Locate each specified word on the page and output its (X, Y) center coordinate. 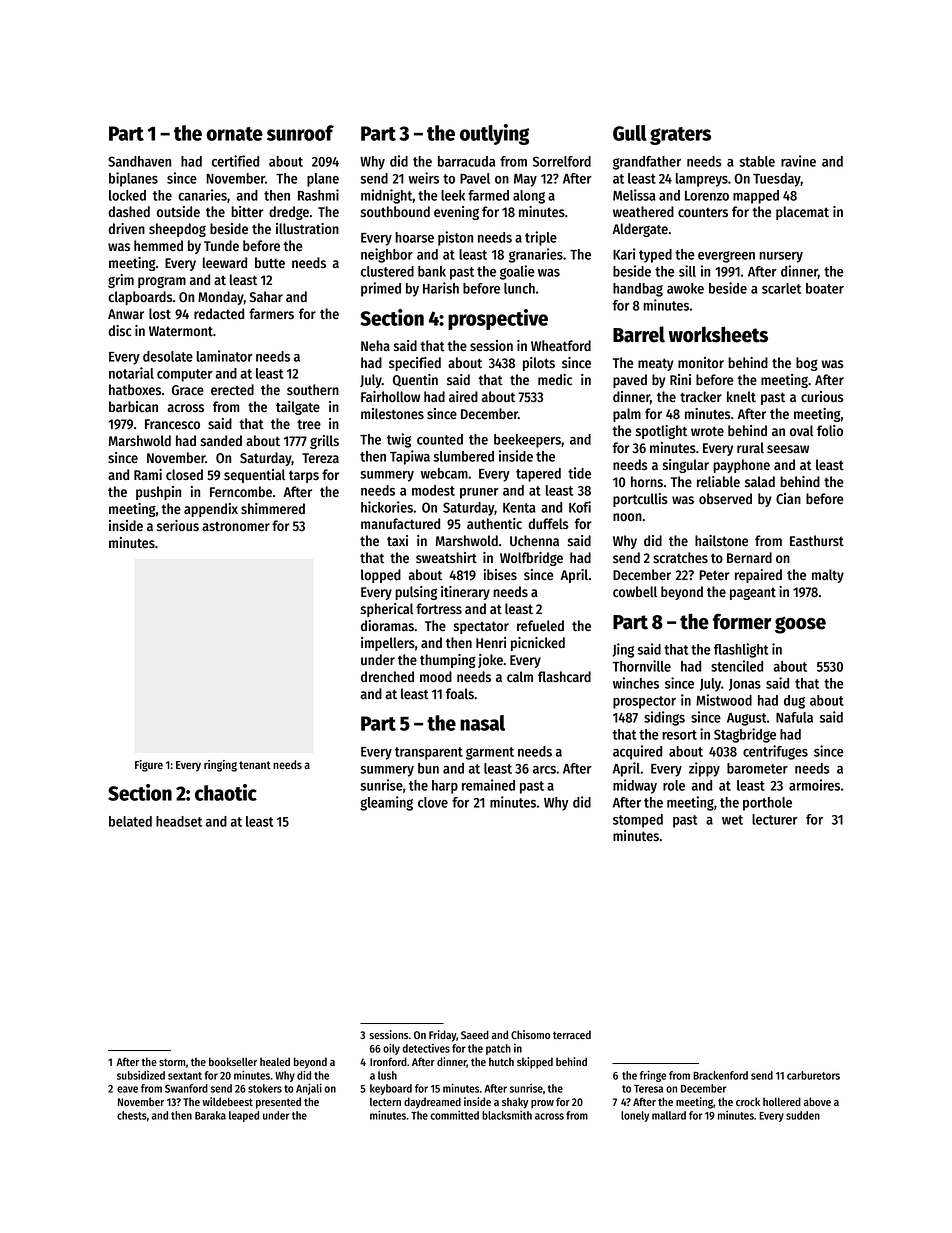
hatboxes (135, 390)
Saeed (475, 1034)
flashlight (741, 650)
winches (636, 683)
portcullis (640, 500)
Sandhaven (139, 161)
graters (680, 136)
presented (278, 1103)
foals (460, 693)
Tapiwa (410, 457)
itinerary (465, 593)
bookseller (233, 1061)
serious (178, 526)
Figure (149, 766)
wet (732, 820)
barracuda (466, 161)
